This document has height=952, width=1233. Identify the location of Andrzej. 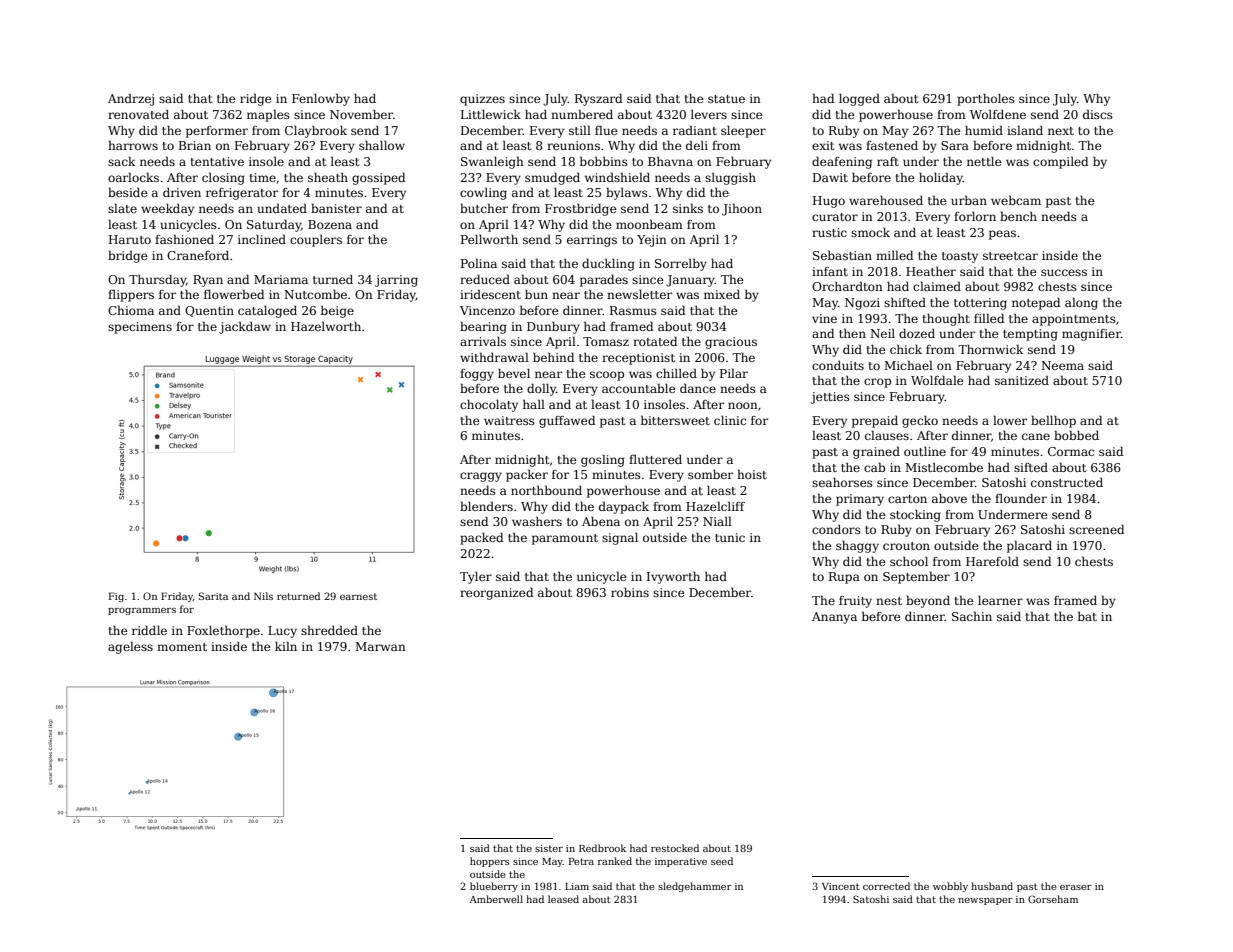
(131, 99).
